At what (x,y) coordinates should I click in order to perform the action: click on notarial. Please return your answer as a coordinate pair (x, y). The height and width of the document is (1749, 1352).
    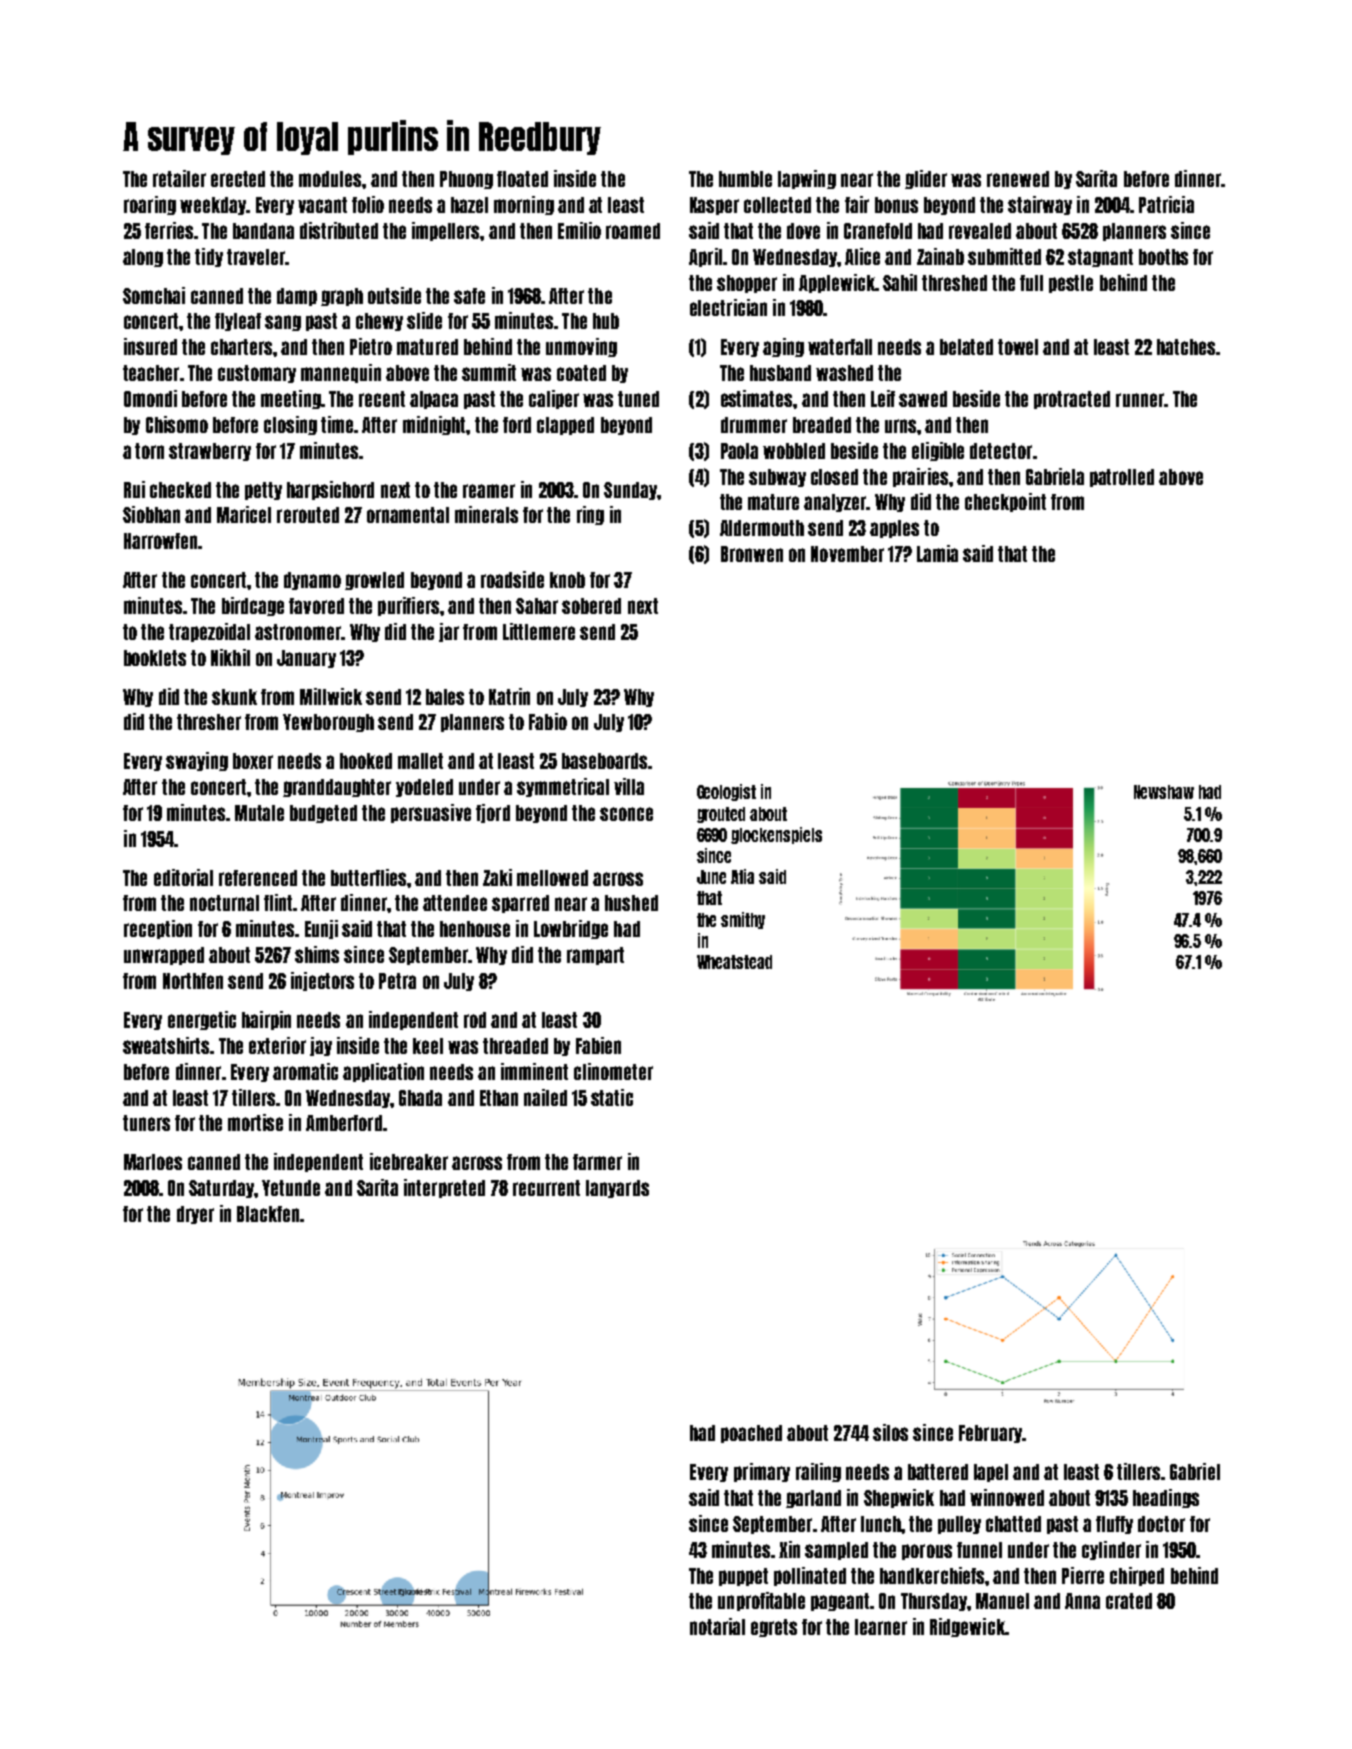
    Looking at the image, I should click on (717, 1626).
